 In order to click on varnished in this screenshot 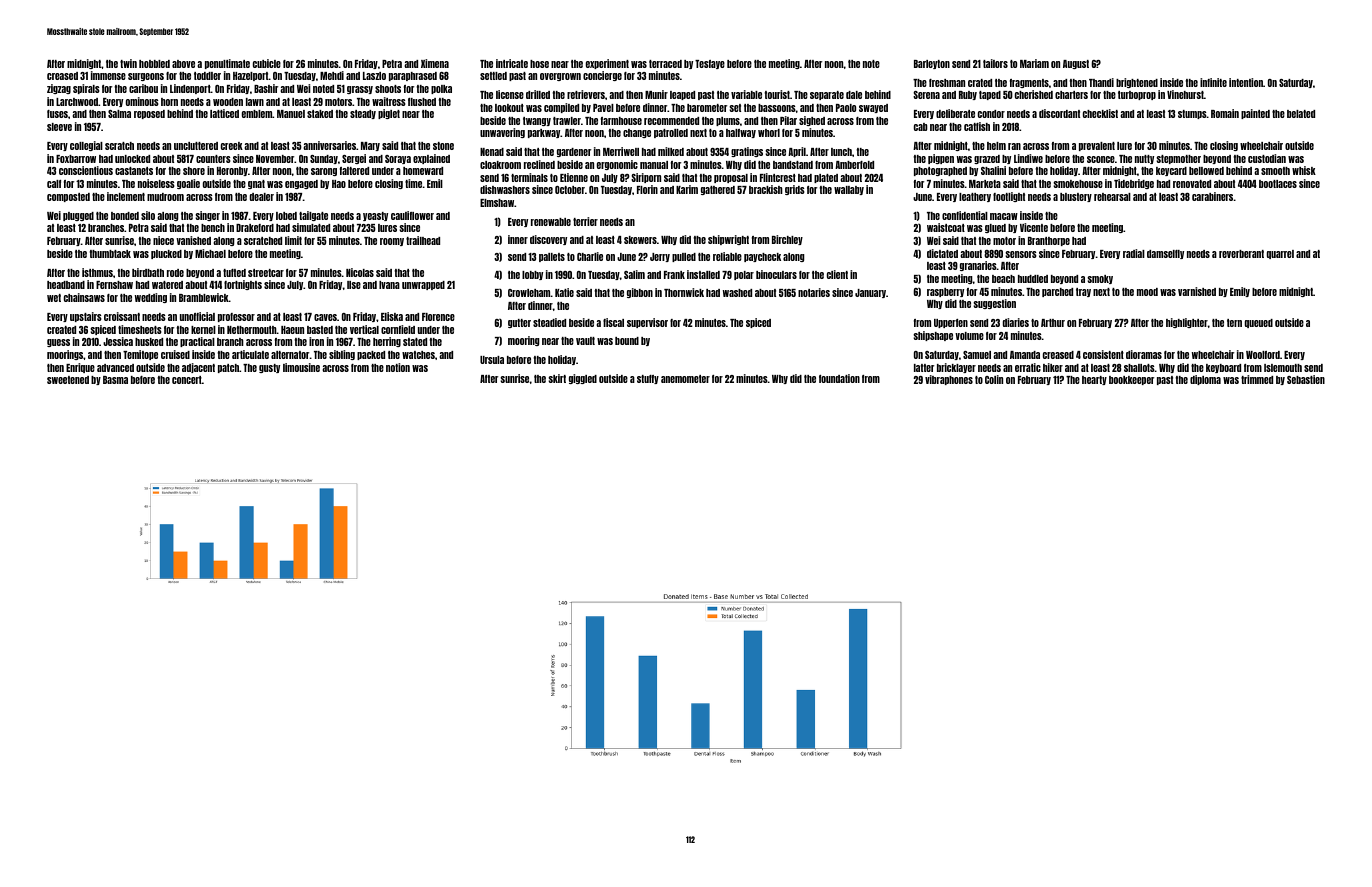, I will do `click(1197, 291)`.
